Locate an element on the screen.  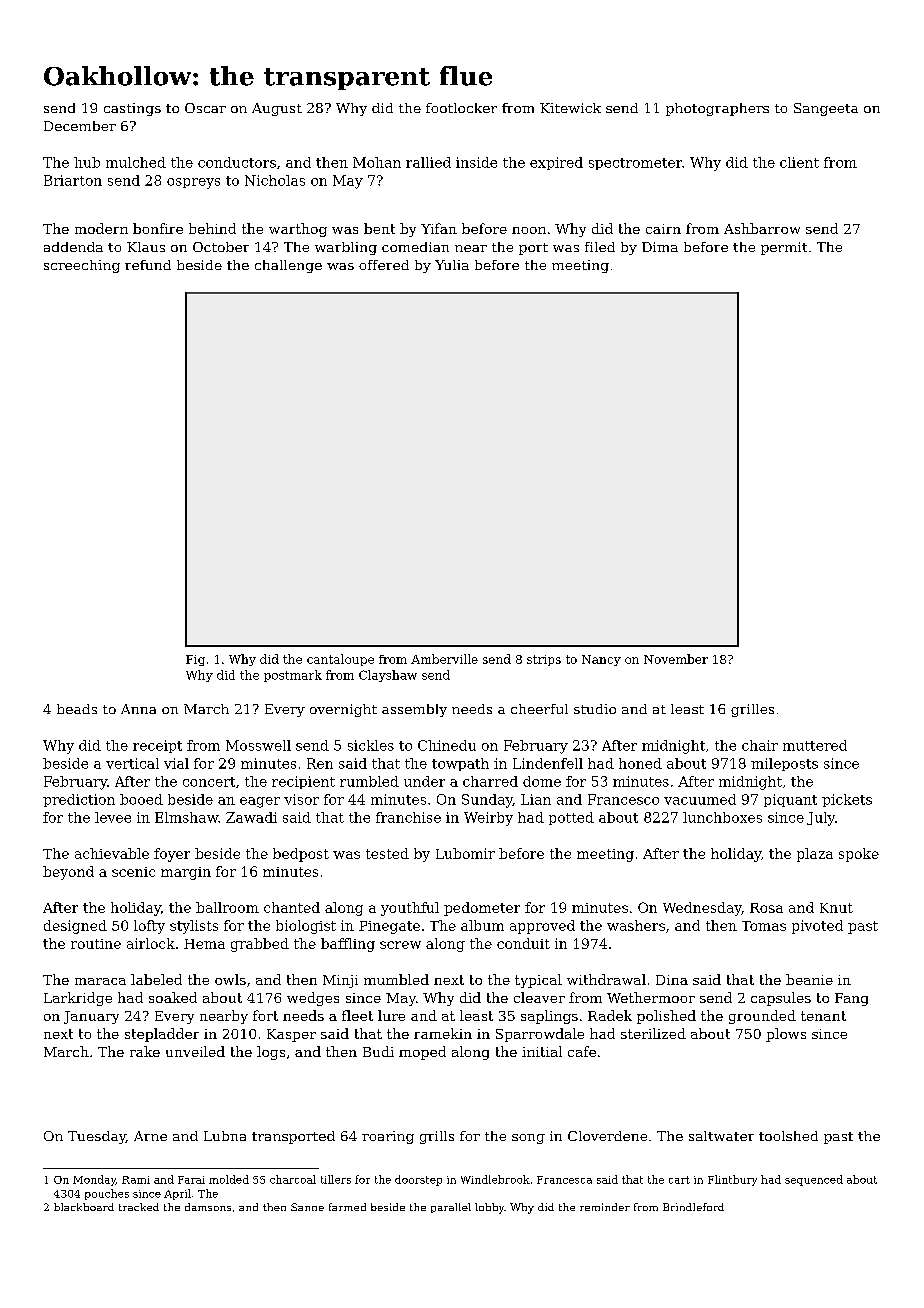
Farai is located at coordinates (191, 1180).
